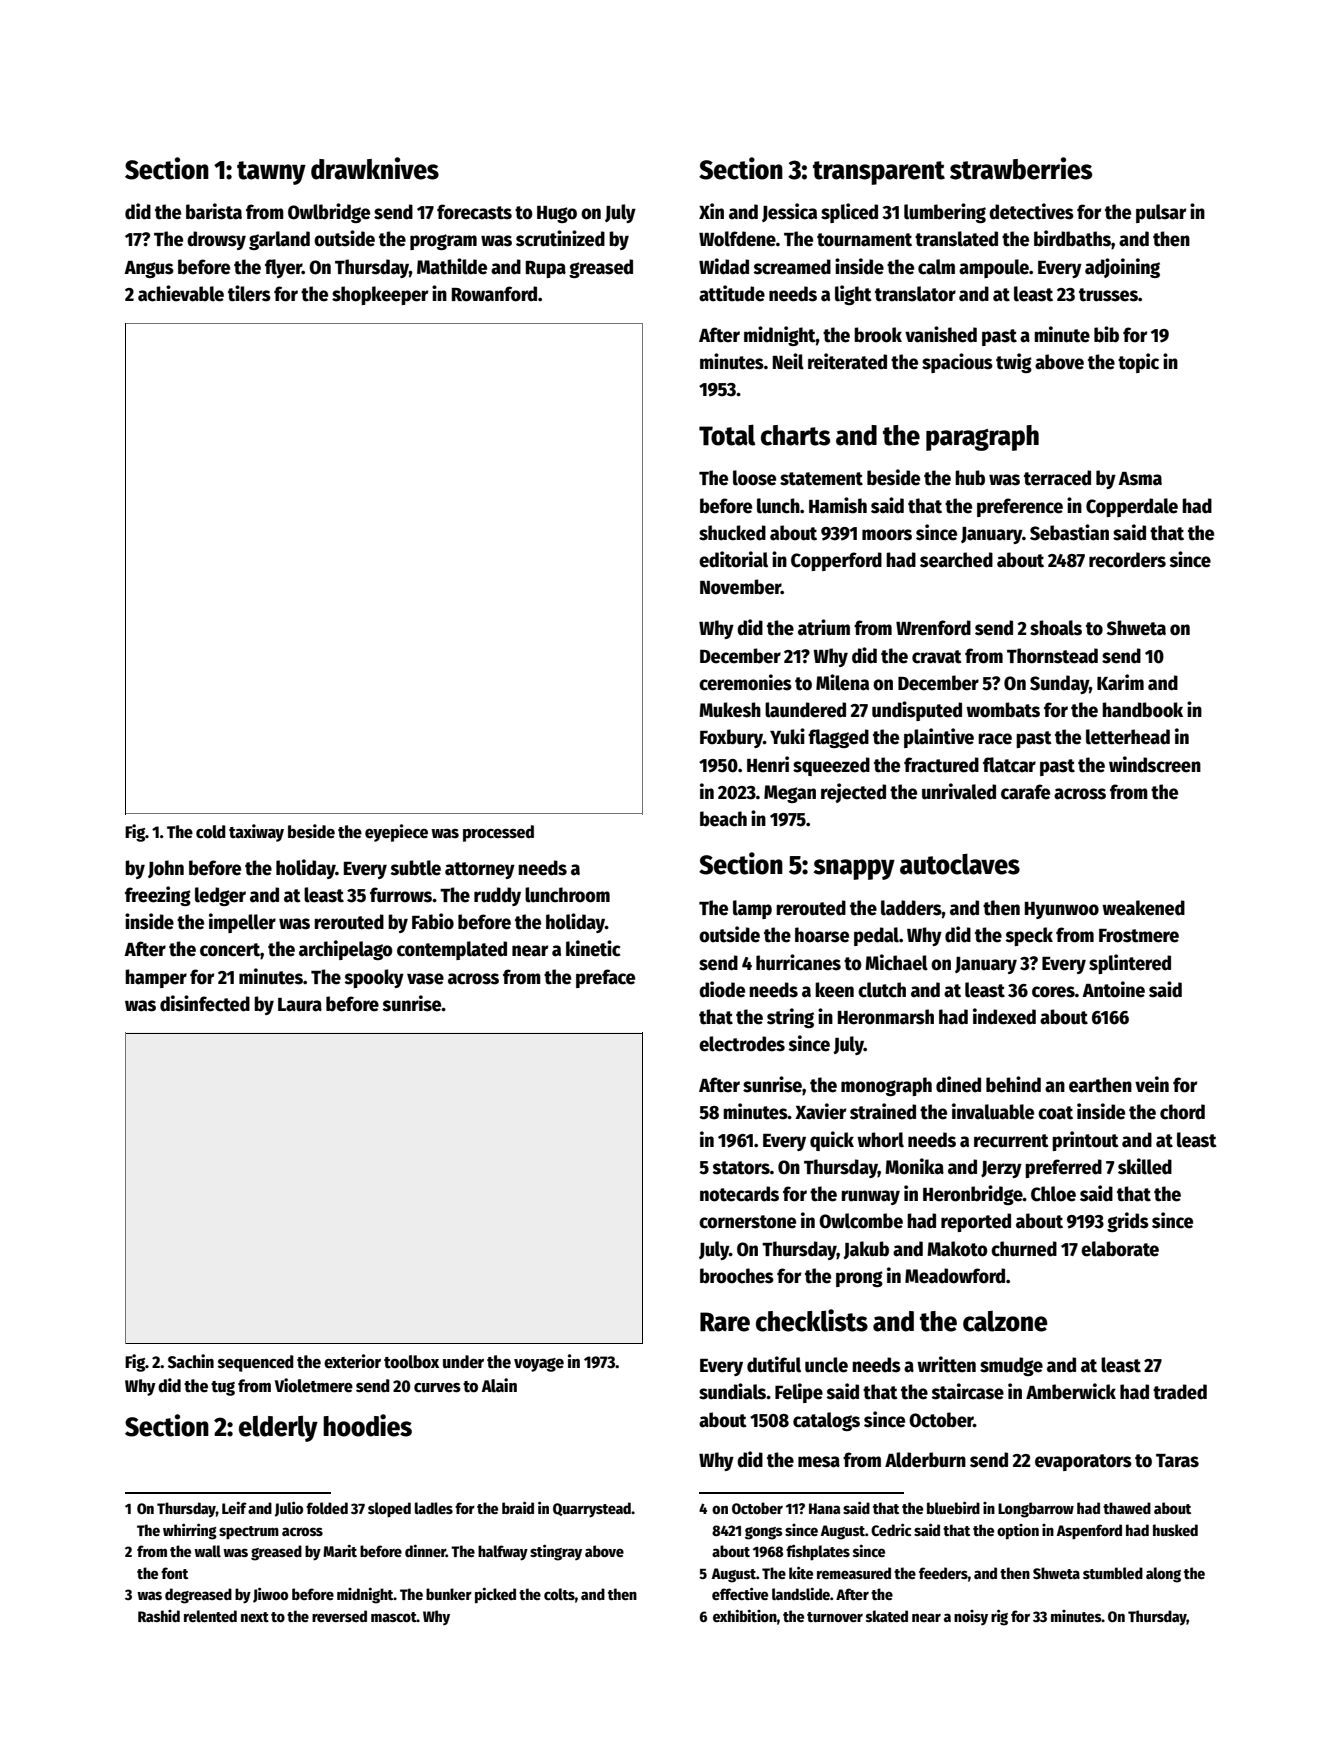  Describe the element at coordinates (911, 908) in the screenshot. I see `ladders` at that location.
